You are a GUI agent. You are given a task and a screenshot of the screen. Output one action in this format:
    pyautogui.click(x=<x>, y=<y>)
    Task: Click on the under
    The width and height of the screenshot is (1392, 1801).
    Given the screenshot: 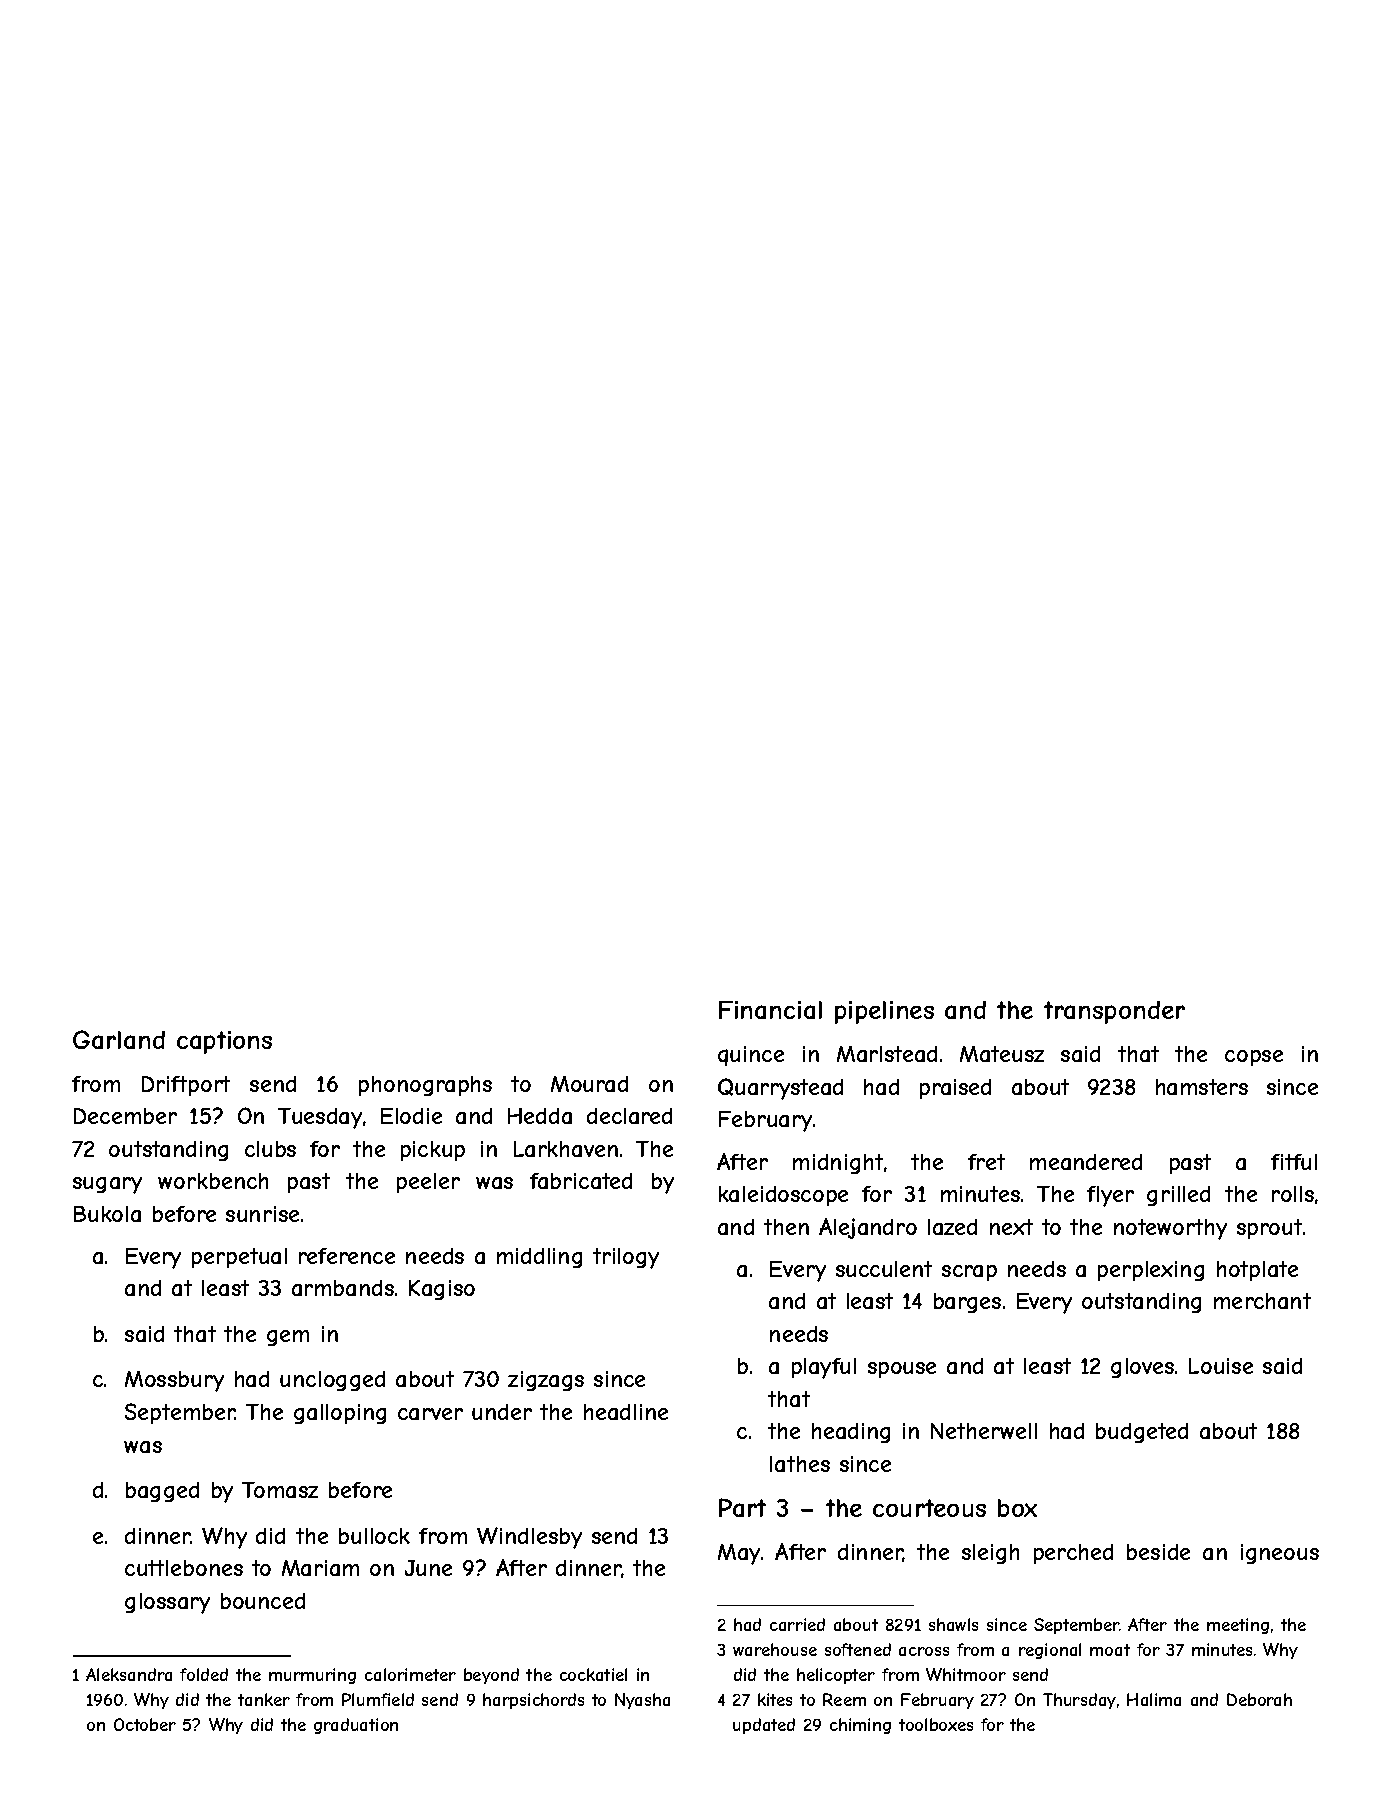 What is the action you would take?
    pyautogui.click(x=502, y=1412)
